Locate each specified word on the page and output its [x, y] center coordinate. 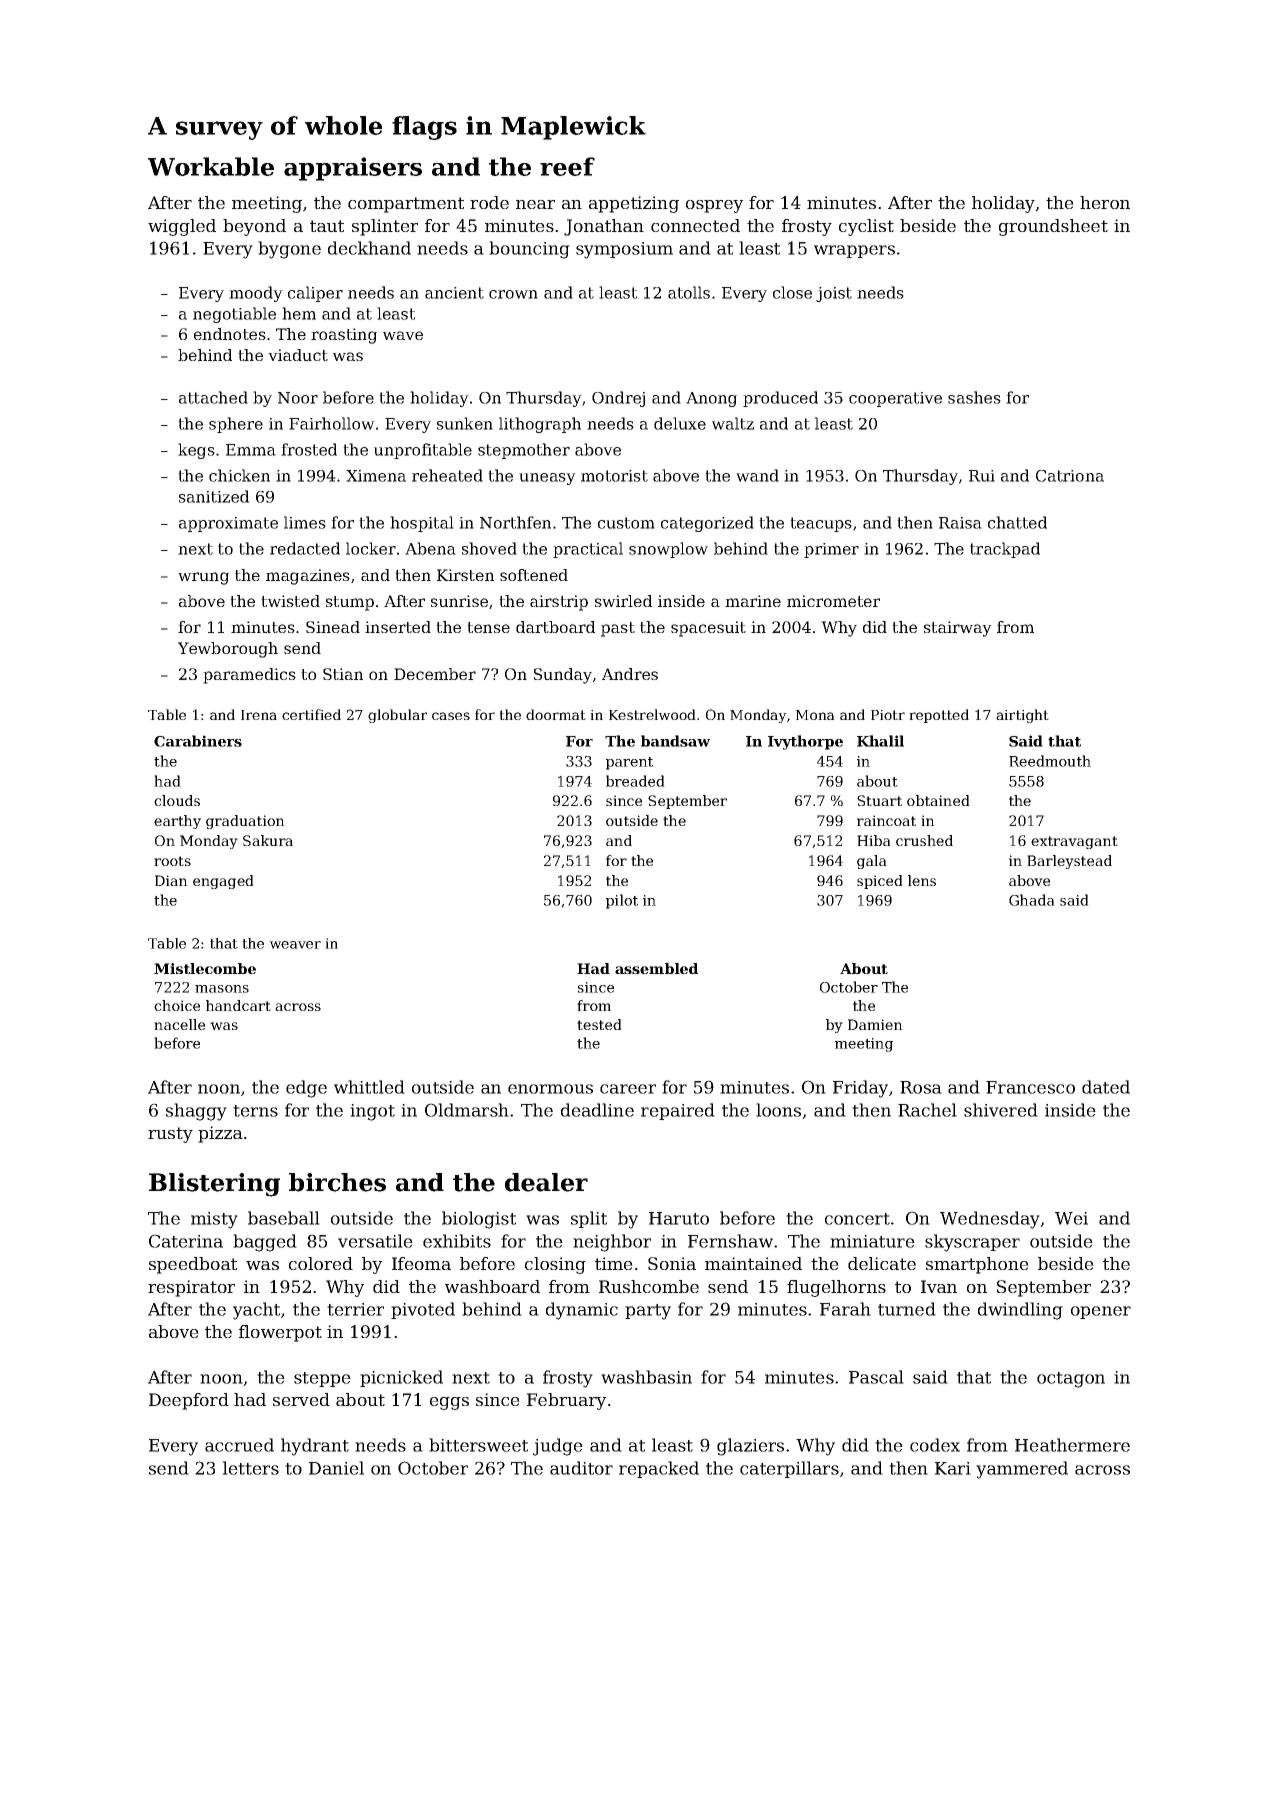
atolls [689, 292]
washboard [492, 1286]
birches [337, 1182]
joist [834, 294]
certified [311, 714]
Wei [1071, 1218]
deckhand [369, 248]
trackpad [1005, 550]
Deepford [189, 1401]
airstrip [559, 603]
